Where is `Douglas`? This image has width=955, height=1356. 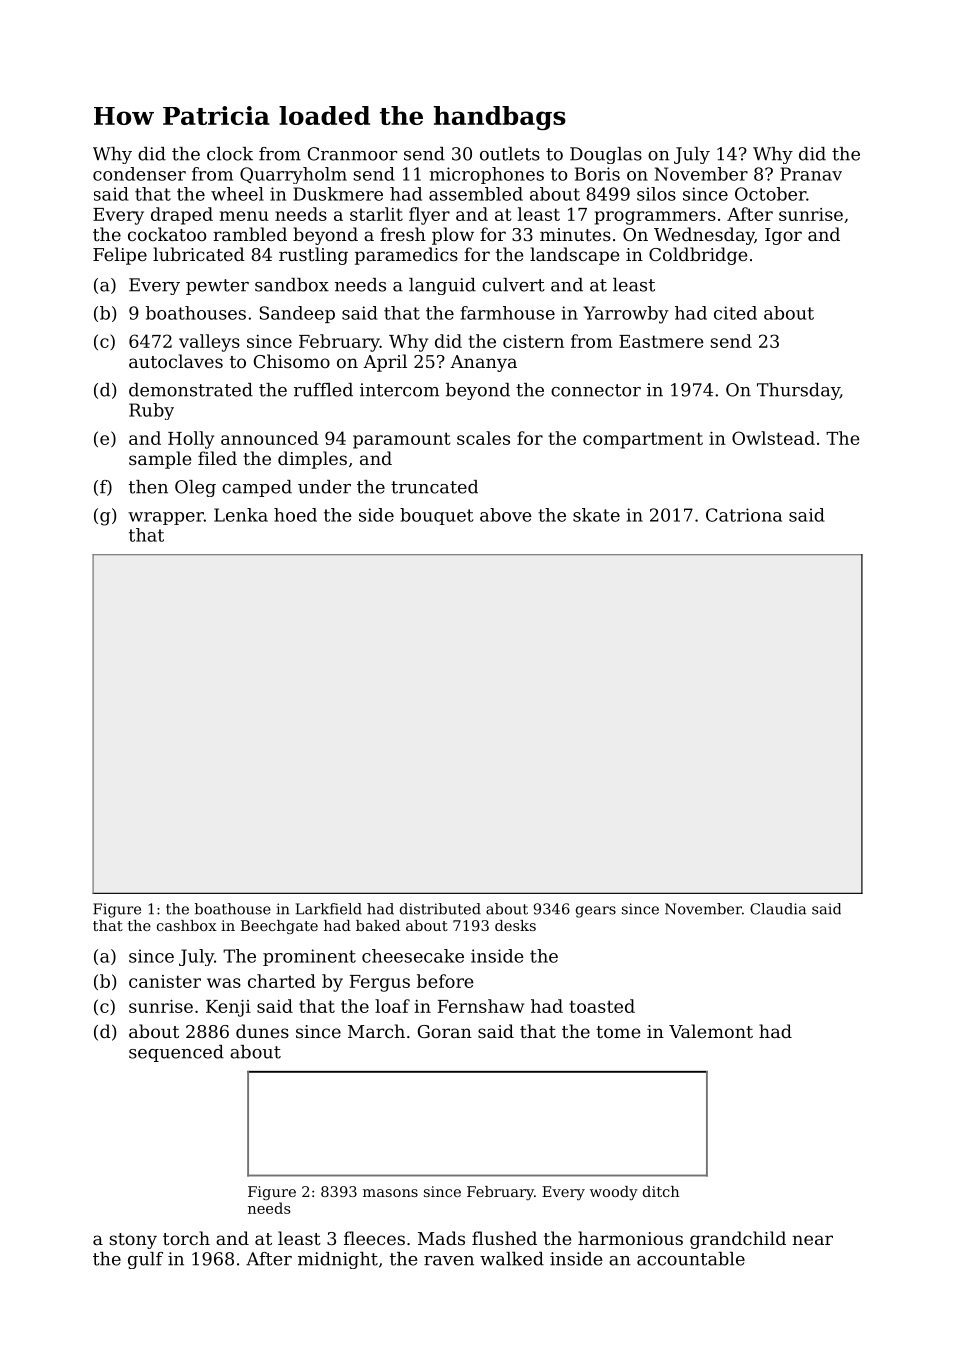 Douglas is located at coordinates (606, 155).
